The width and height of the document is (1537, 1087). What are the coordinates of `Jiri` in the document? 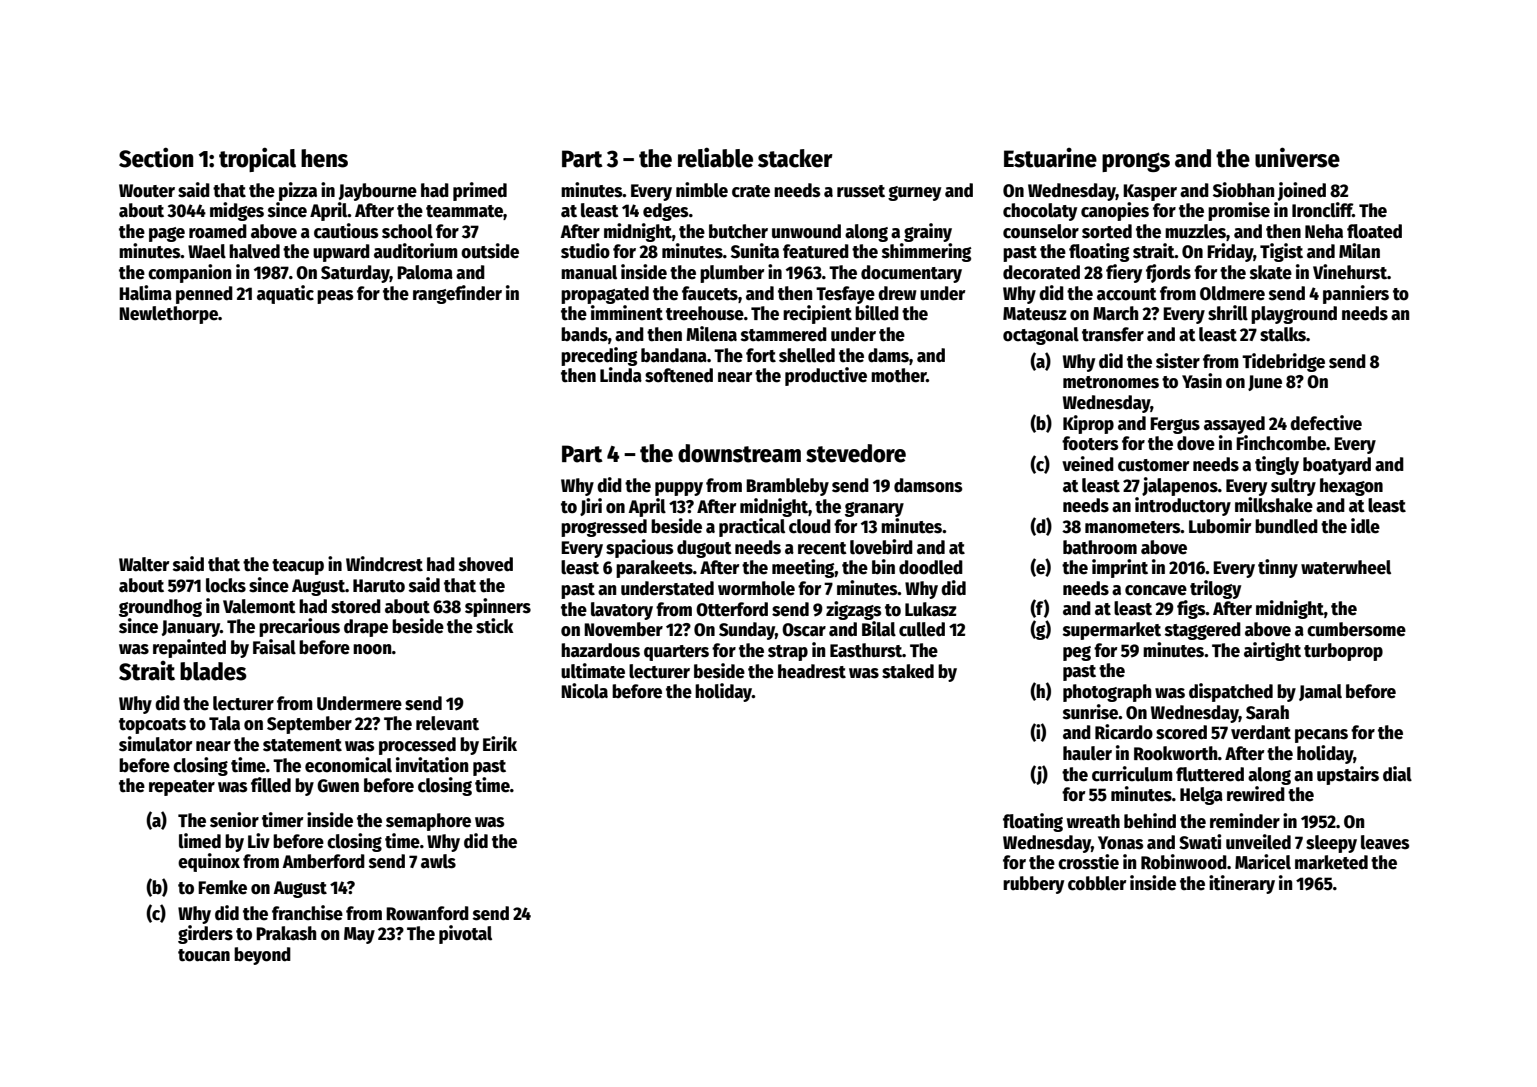 It's located at (591, 507).
